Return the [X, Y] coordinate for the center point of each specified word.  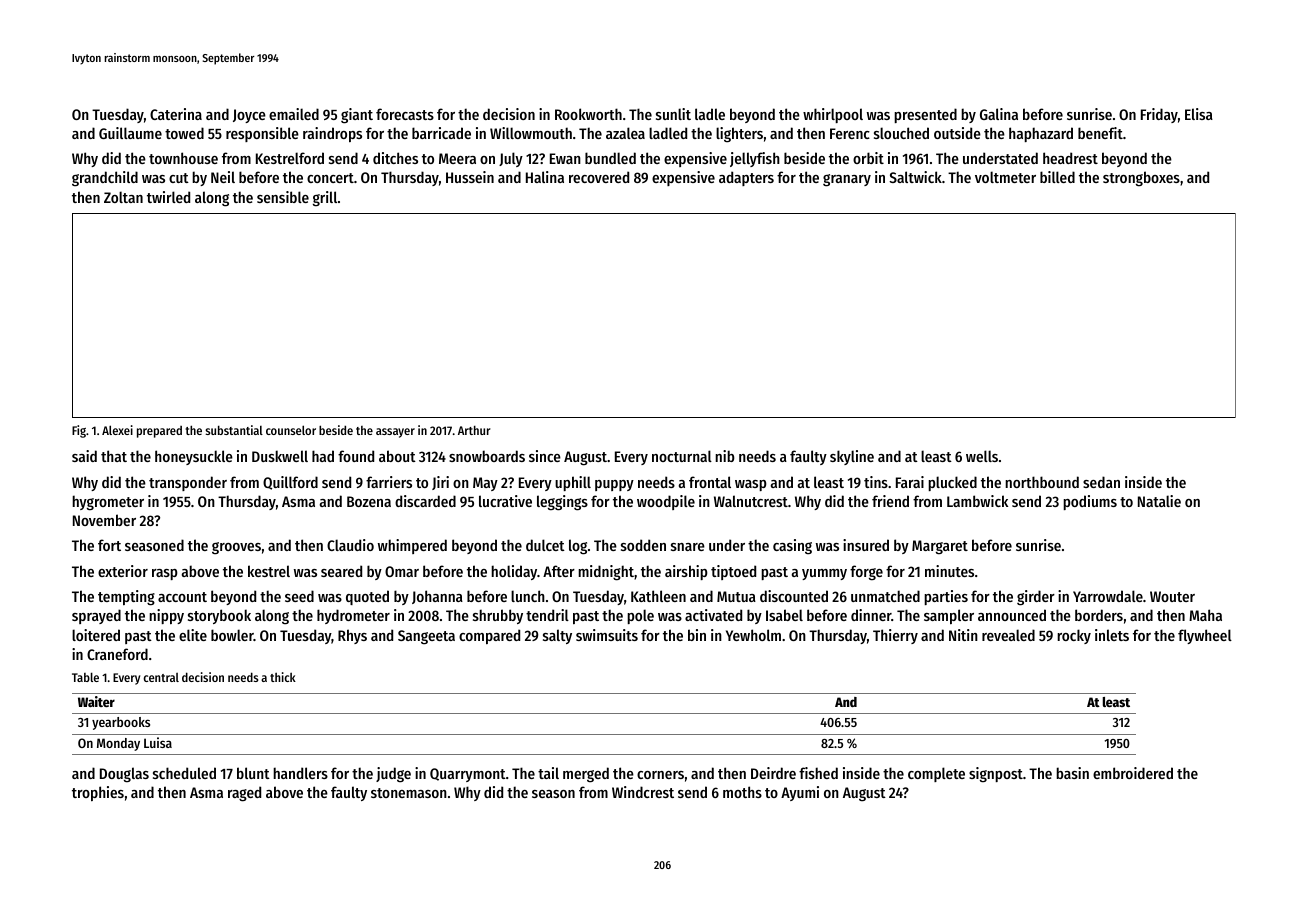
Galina [999, 114]
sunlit [673, 114]
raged [244, 794]
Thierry [895, 636]
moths [742, 792]
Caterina [176, 114]
